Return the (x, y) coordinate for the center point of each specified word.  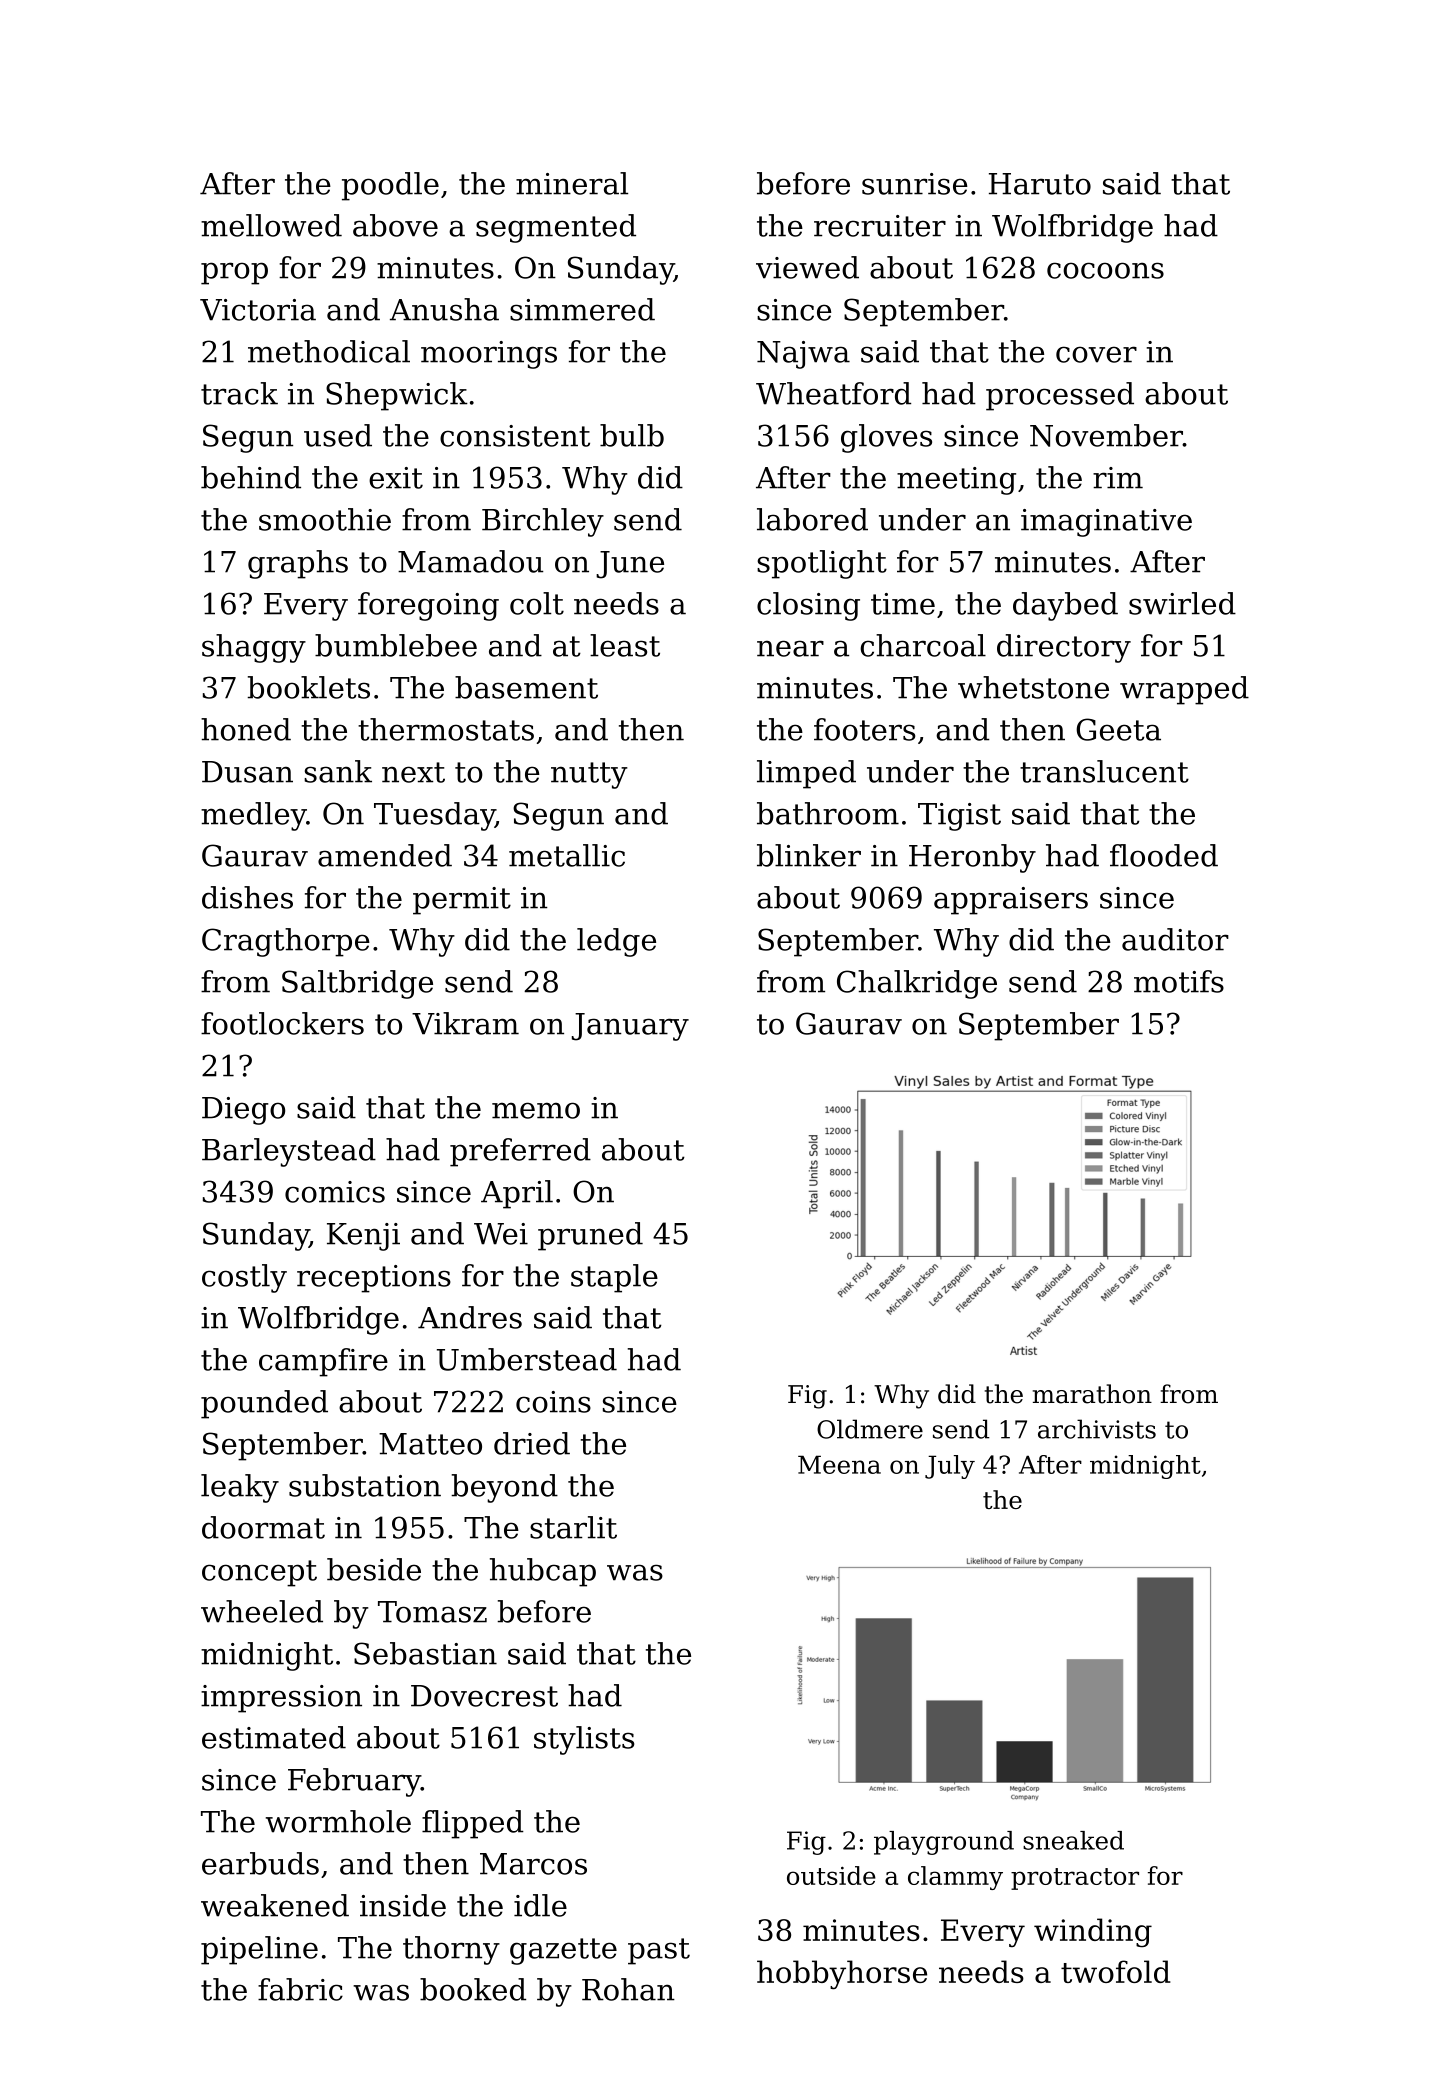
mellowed (271, 225)
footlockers (282, 1023)
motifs (1179, 981)
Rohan (628, 1989)
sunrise (915, 184)
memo (536, 1110)
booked (473, 1989)
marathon (1092, 1394)
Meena (839, 1464)
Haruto (1040, 184)
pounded (264, 1404)
